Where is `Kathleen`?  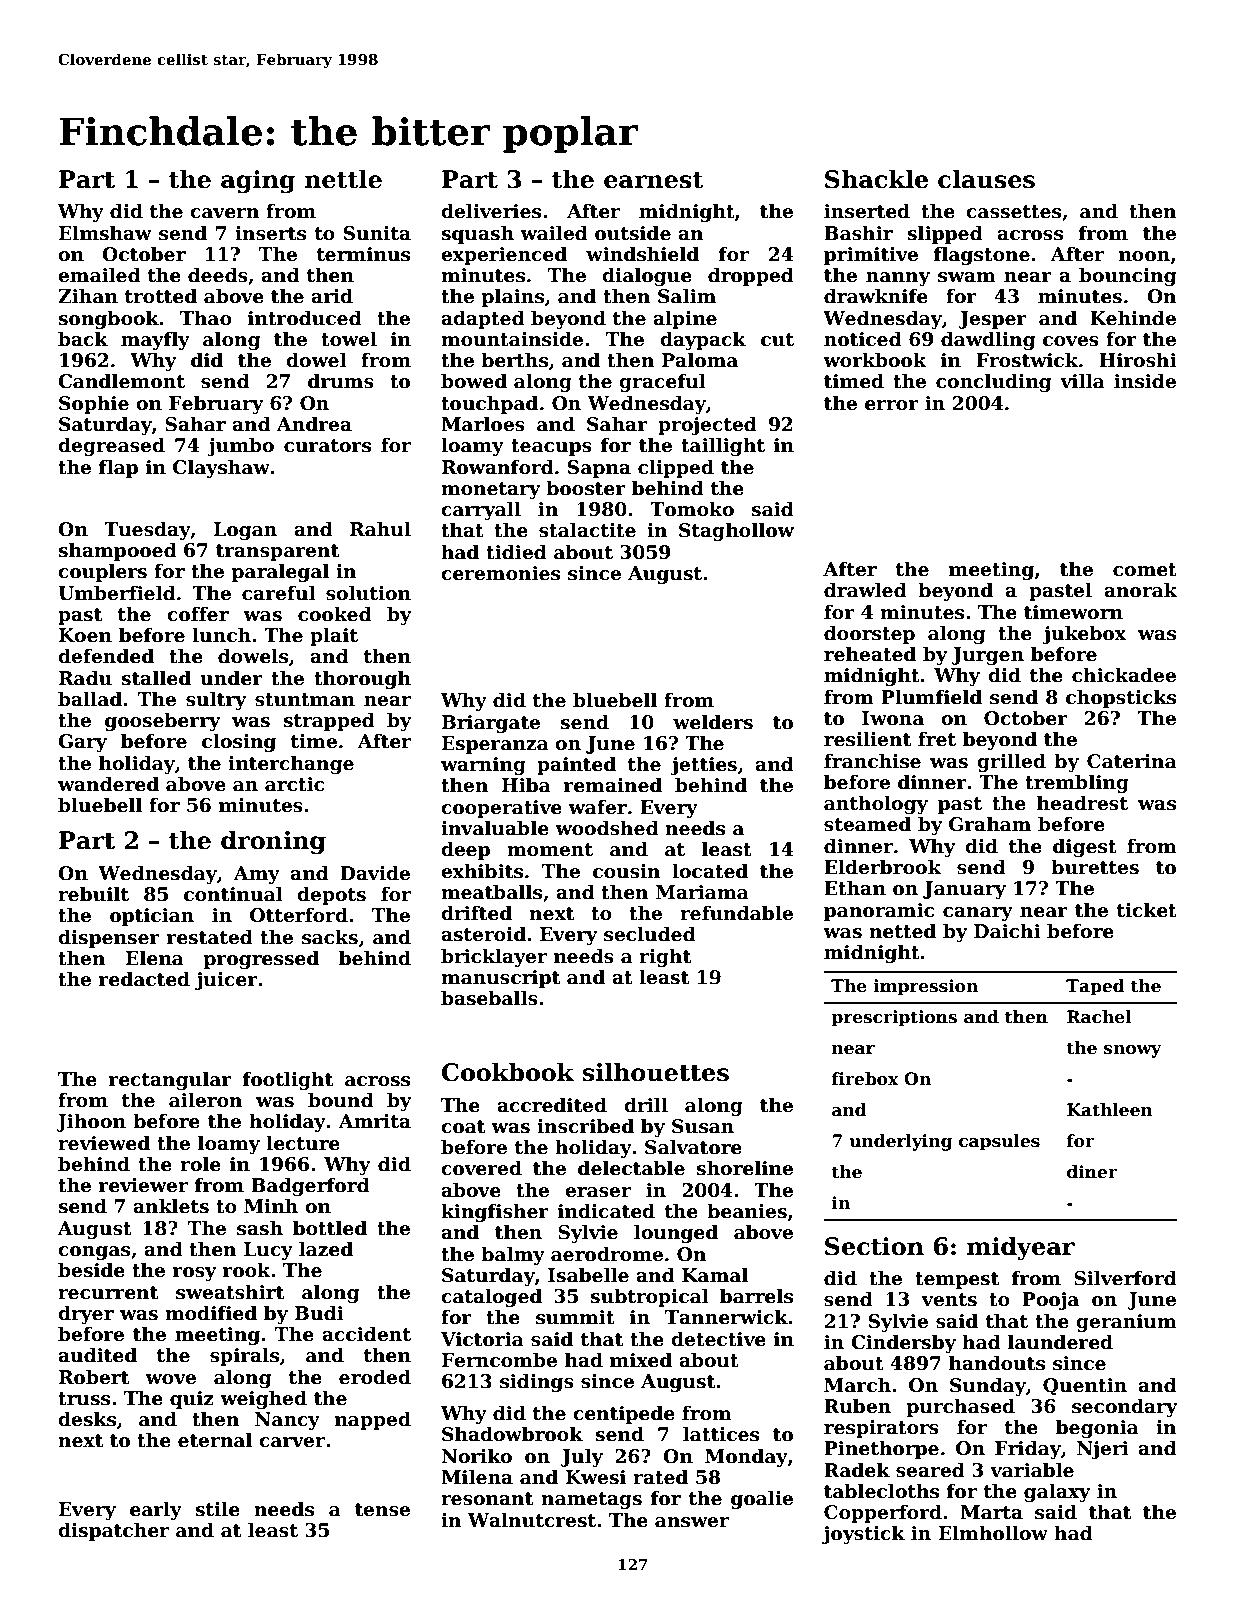 Kathleen is located at coordinates (1110, 1110).
